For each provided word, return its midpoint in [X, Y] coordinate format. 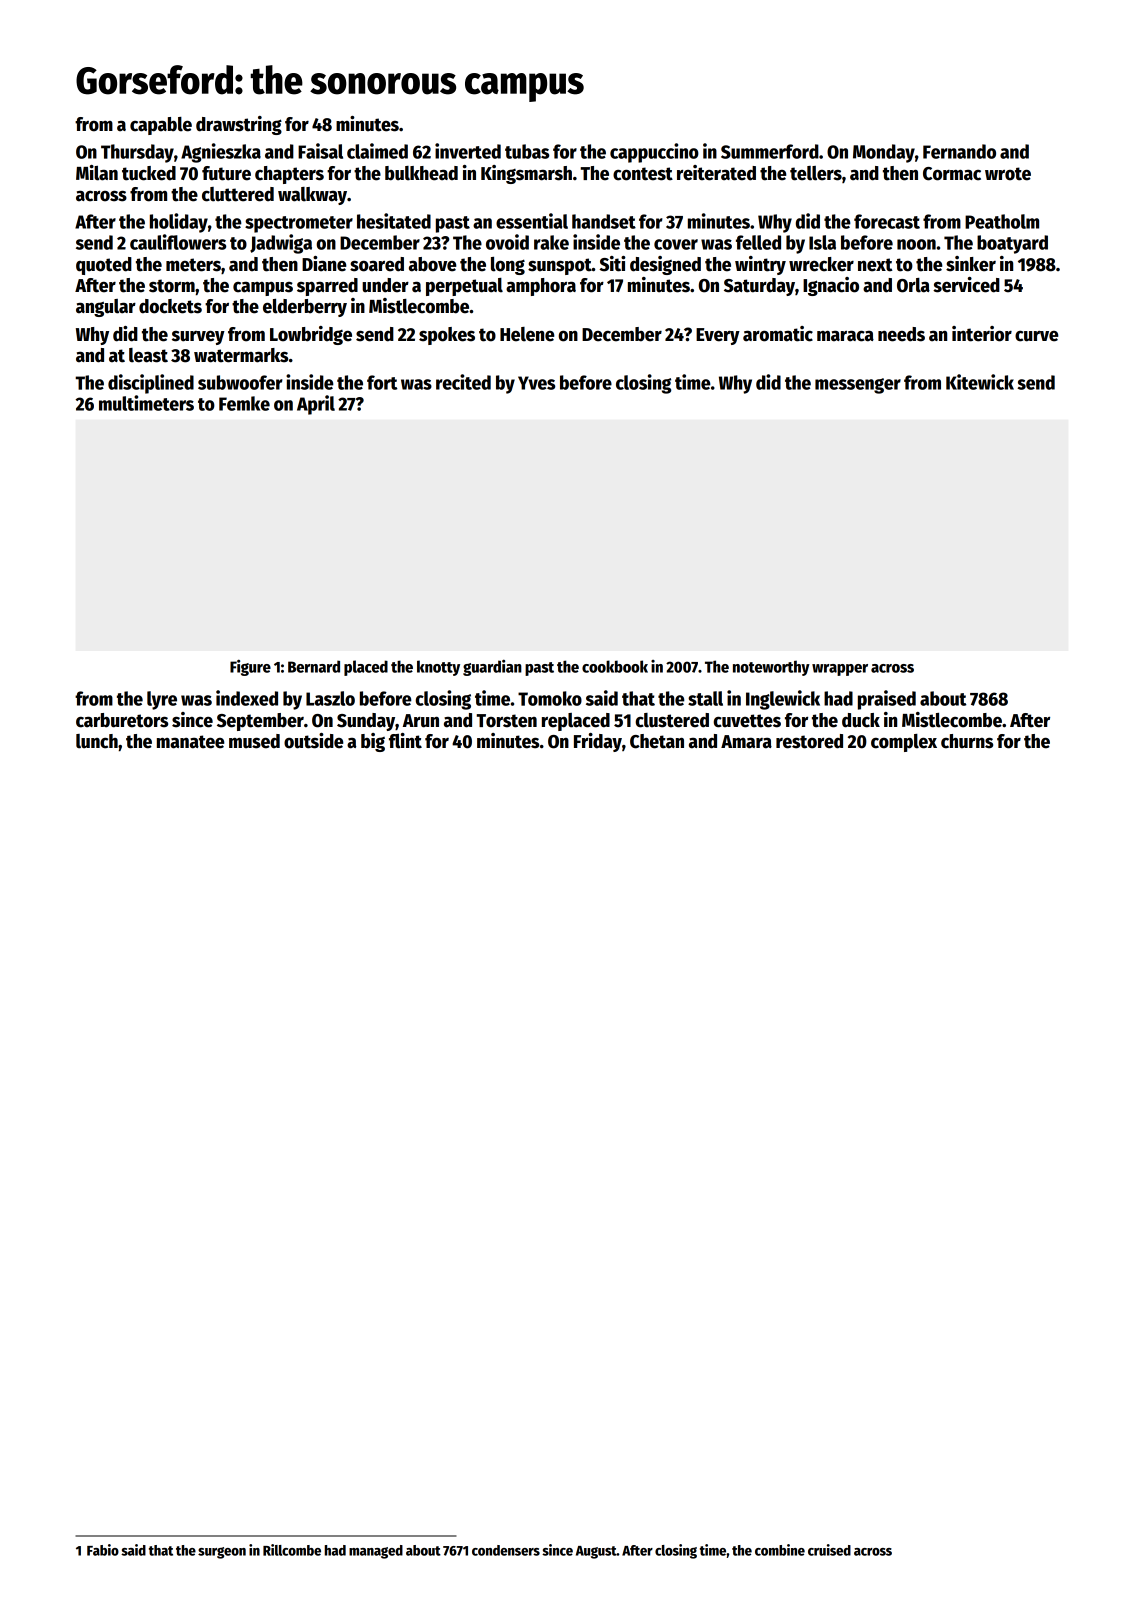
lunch [97, 741]
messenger [858, 386]
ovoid [507, 242]
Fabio [103, 1550]
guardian [492, 667]
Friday [598, 742]
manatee [191, 742]
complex [904, 743]
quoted [104, 266]
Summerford [770, 151]
